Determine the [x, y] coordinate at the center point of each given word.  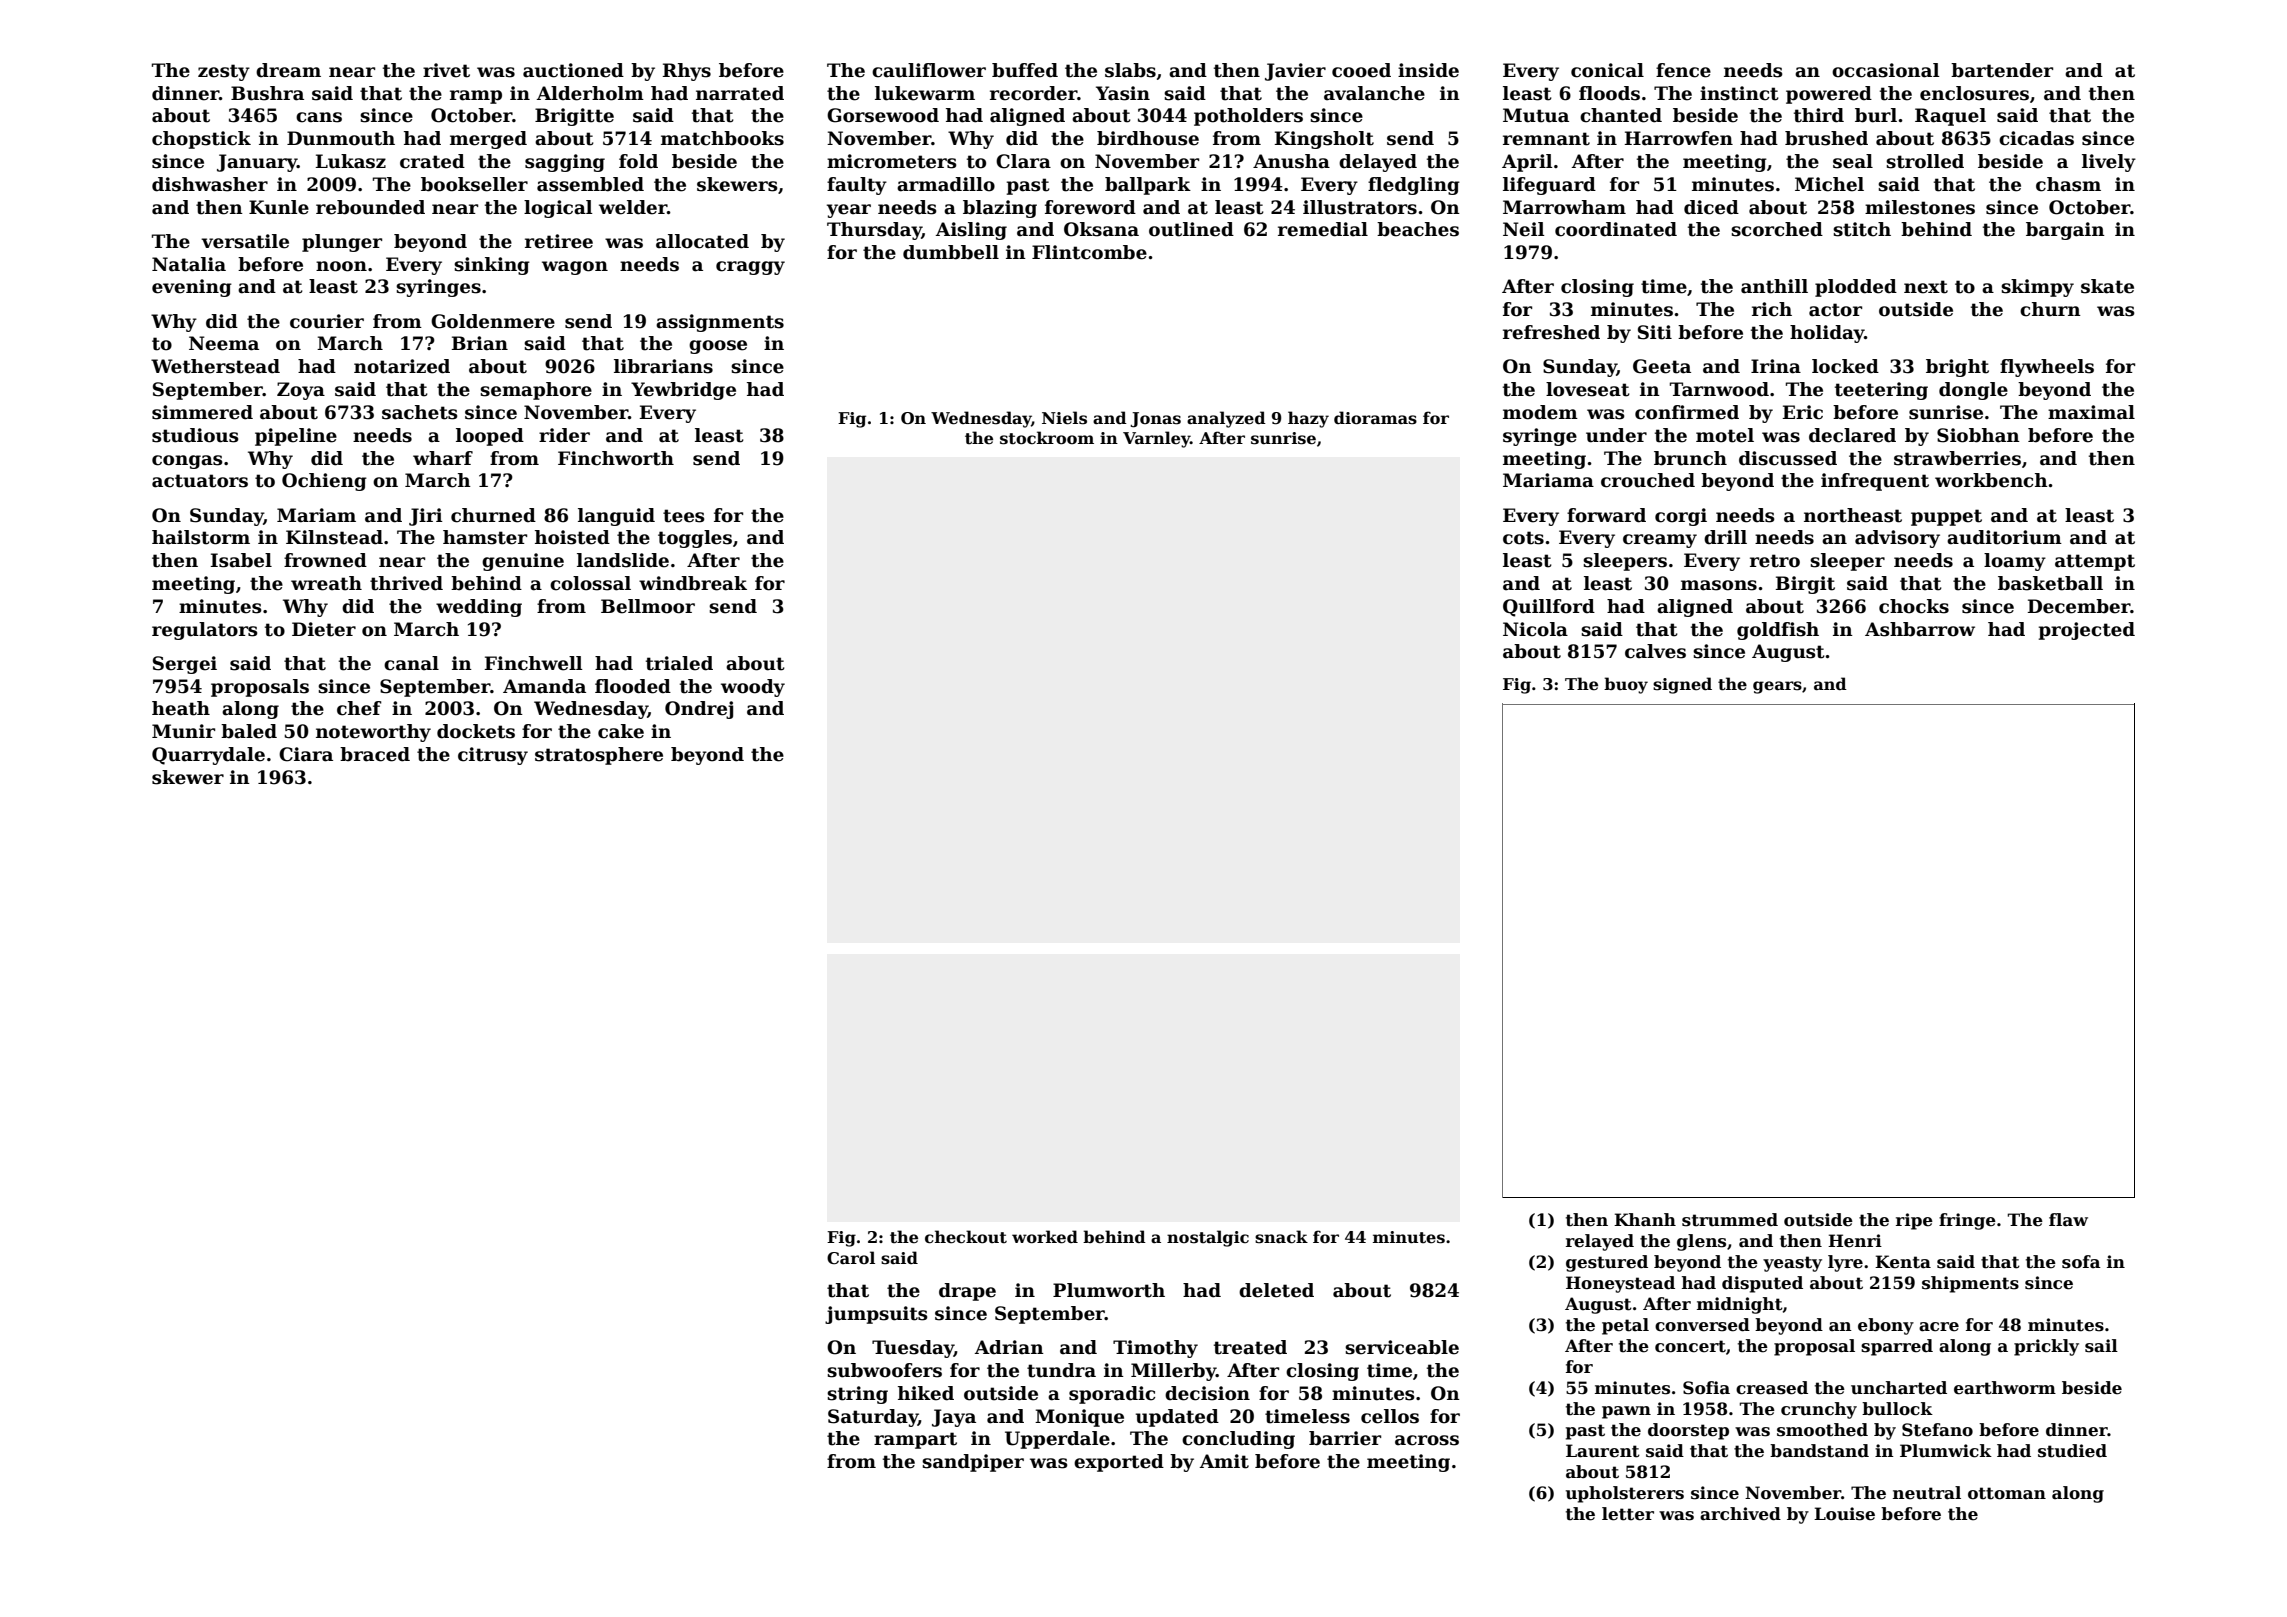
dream [288, 70]
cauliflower [929, 70]
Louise [1844, 1514]
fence [1683, 70]
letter [1628, 1514]
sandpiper [973, 1463]
